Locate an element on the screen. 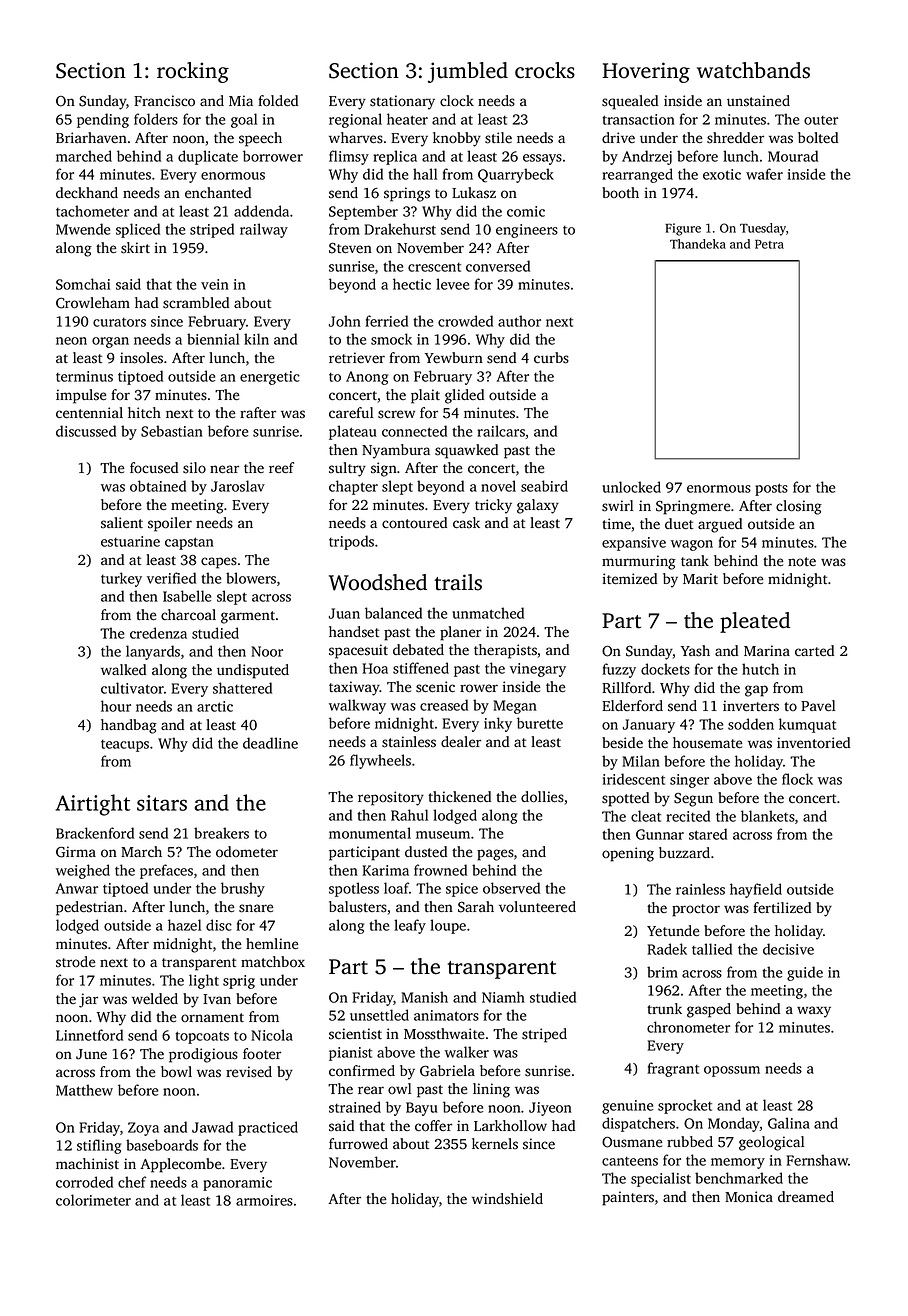 This screenshot has height=1316, width=908. posts is located at coordinates (771, 489).
